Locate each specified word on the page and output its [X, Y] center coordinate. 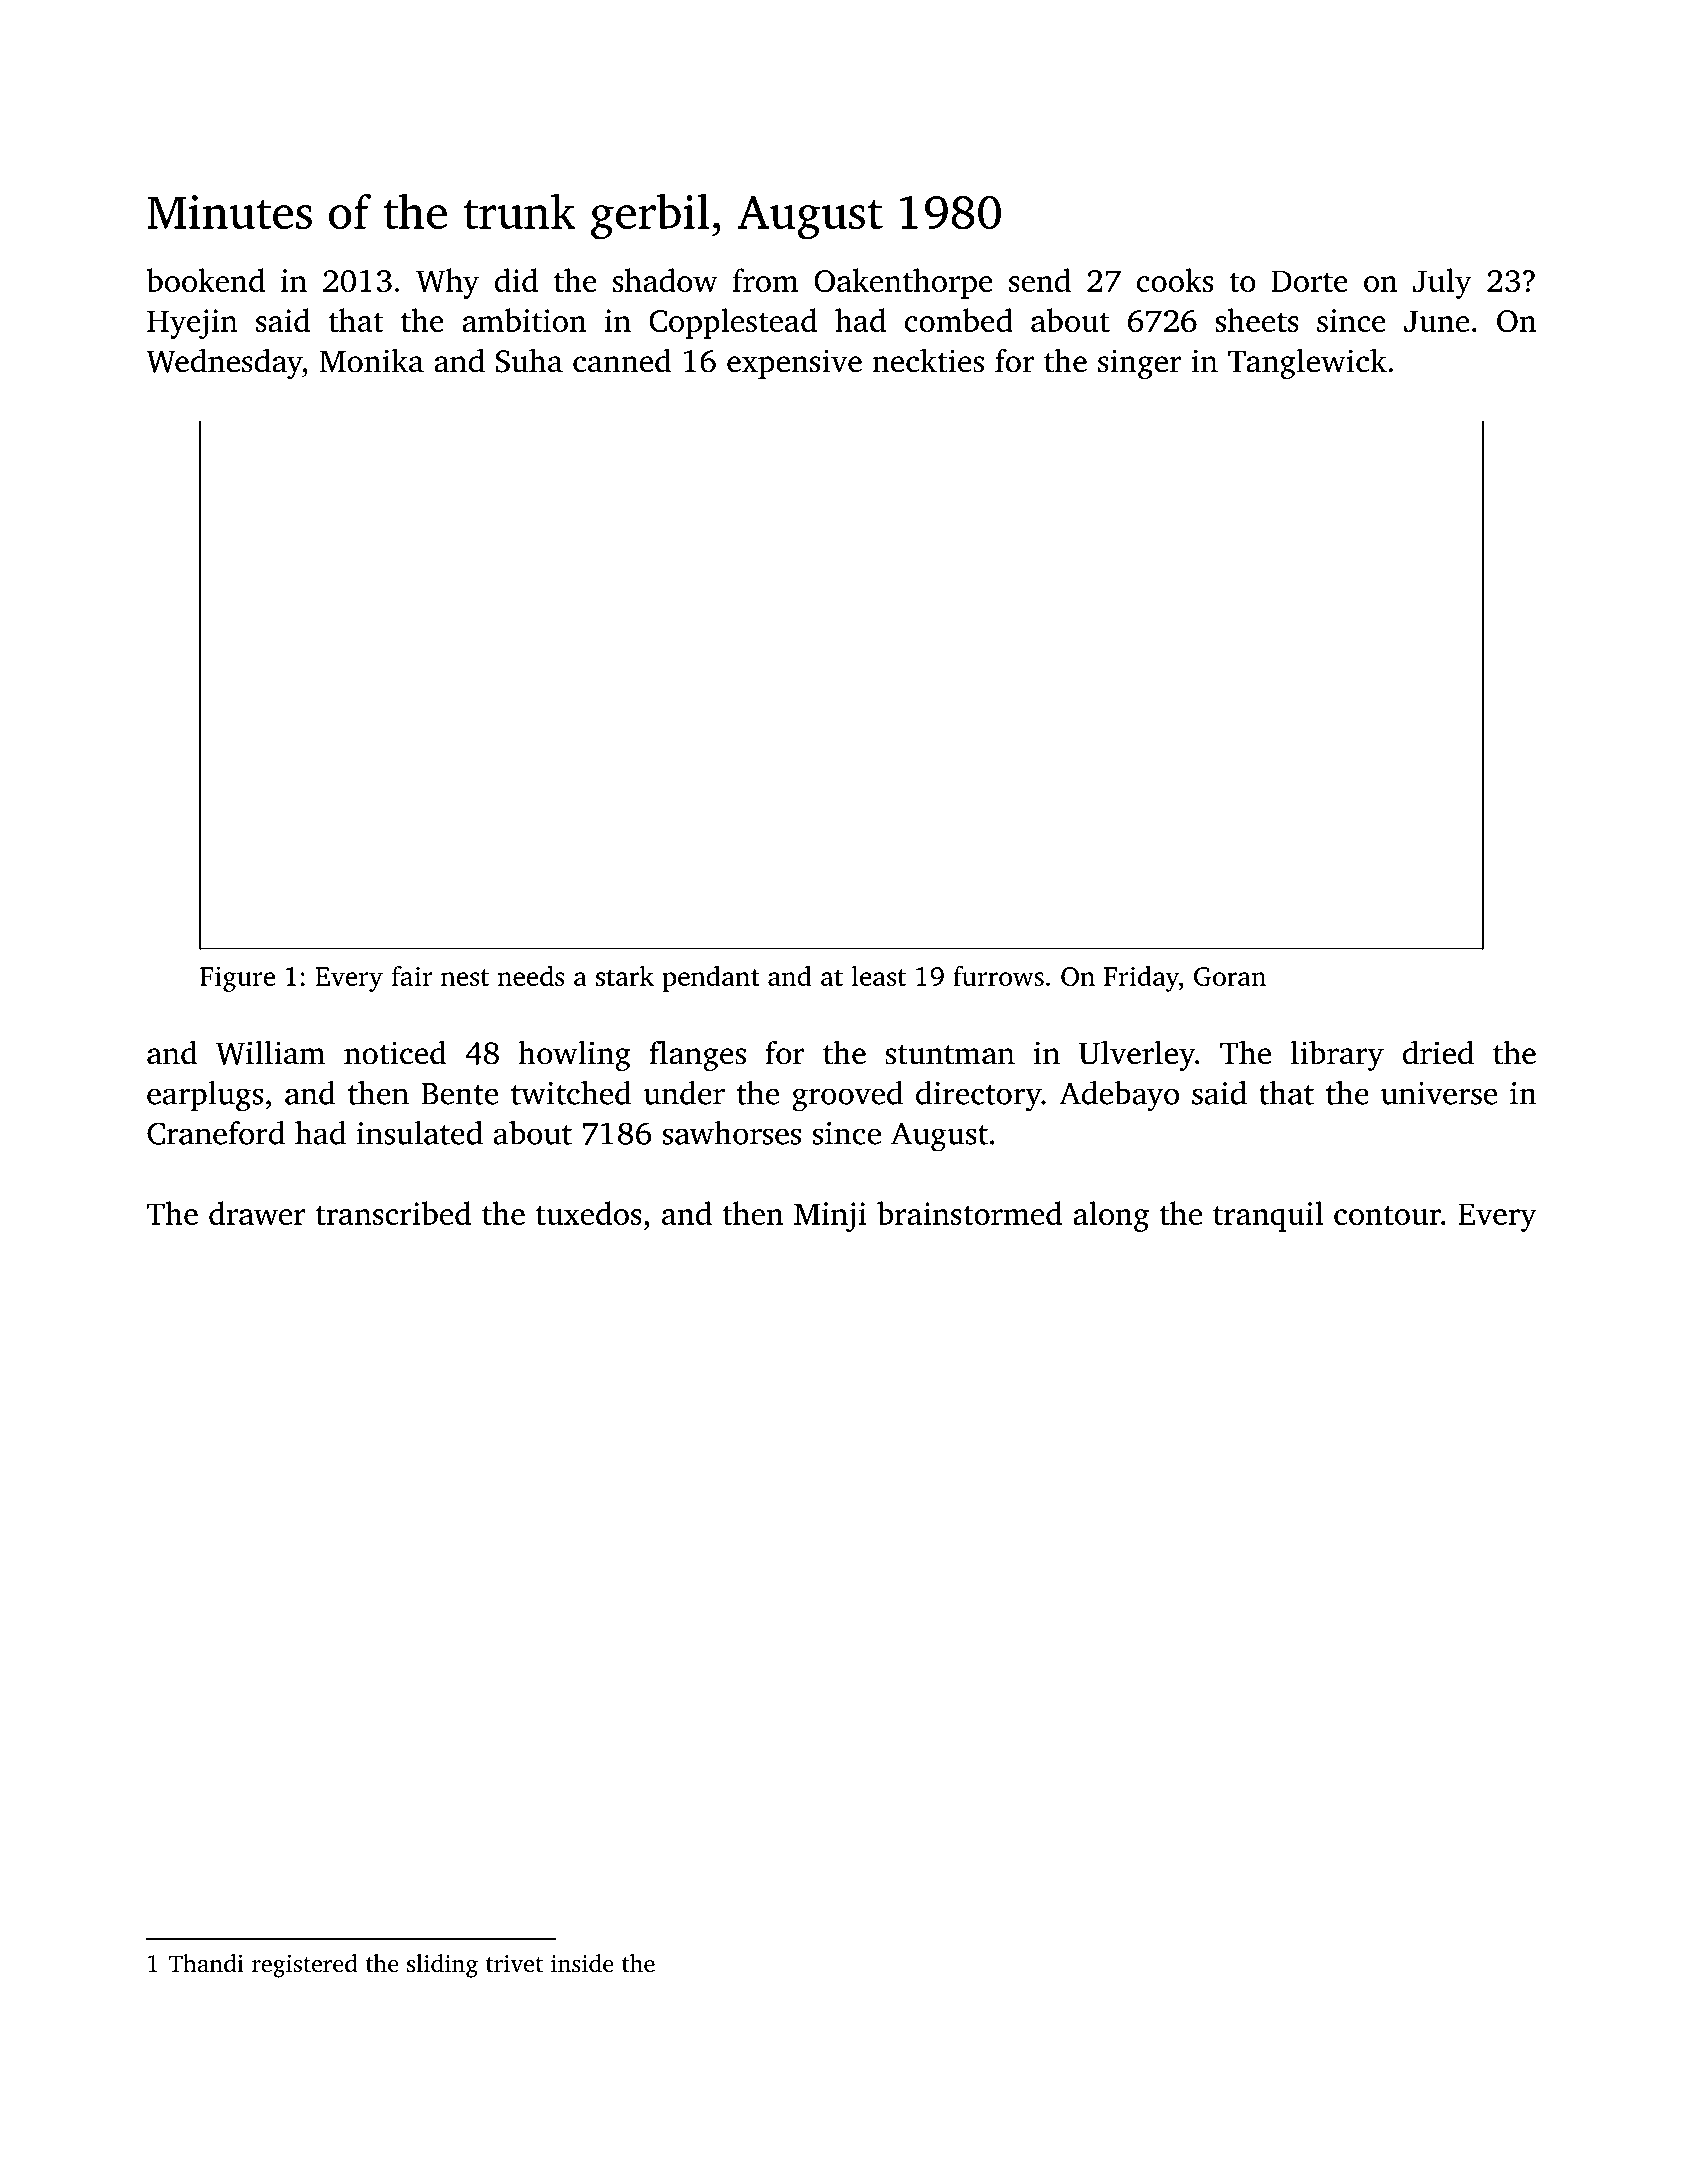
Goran [1230, 976]
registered [305, 1966]
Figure [237, 979]
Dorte [1310, 281]
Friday [1141, 978]
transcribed [393, 1213]
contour [1387, 1215]
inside [582, 1963]
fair [412, 975]
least [879, 975]
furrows [998, 976]
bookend [206, 280]
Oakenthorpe [903, 283]
